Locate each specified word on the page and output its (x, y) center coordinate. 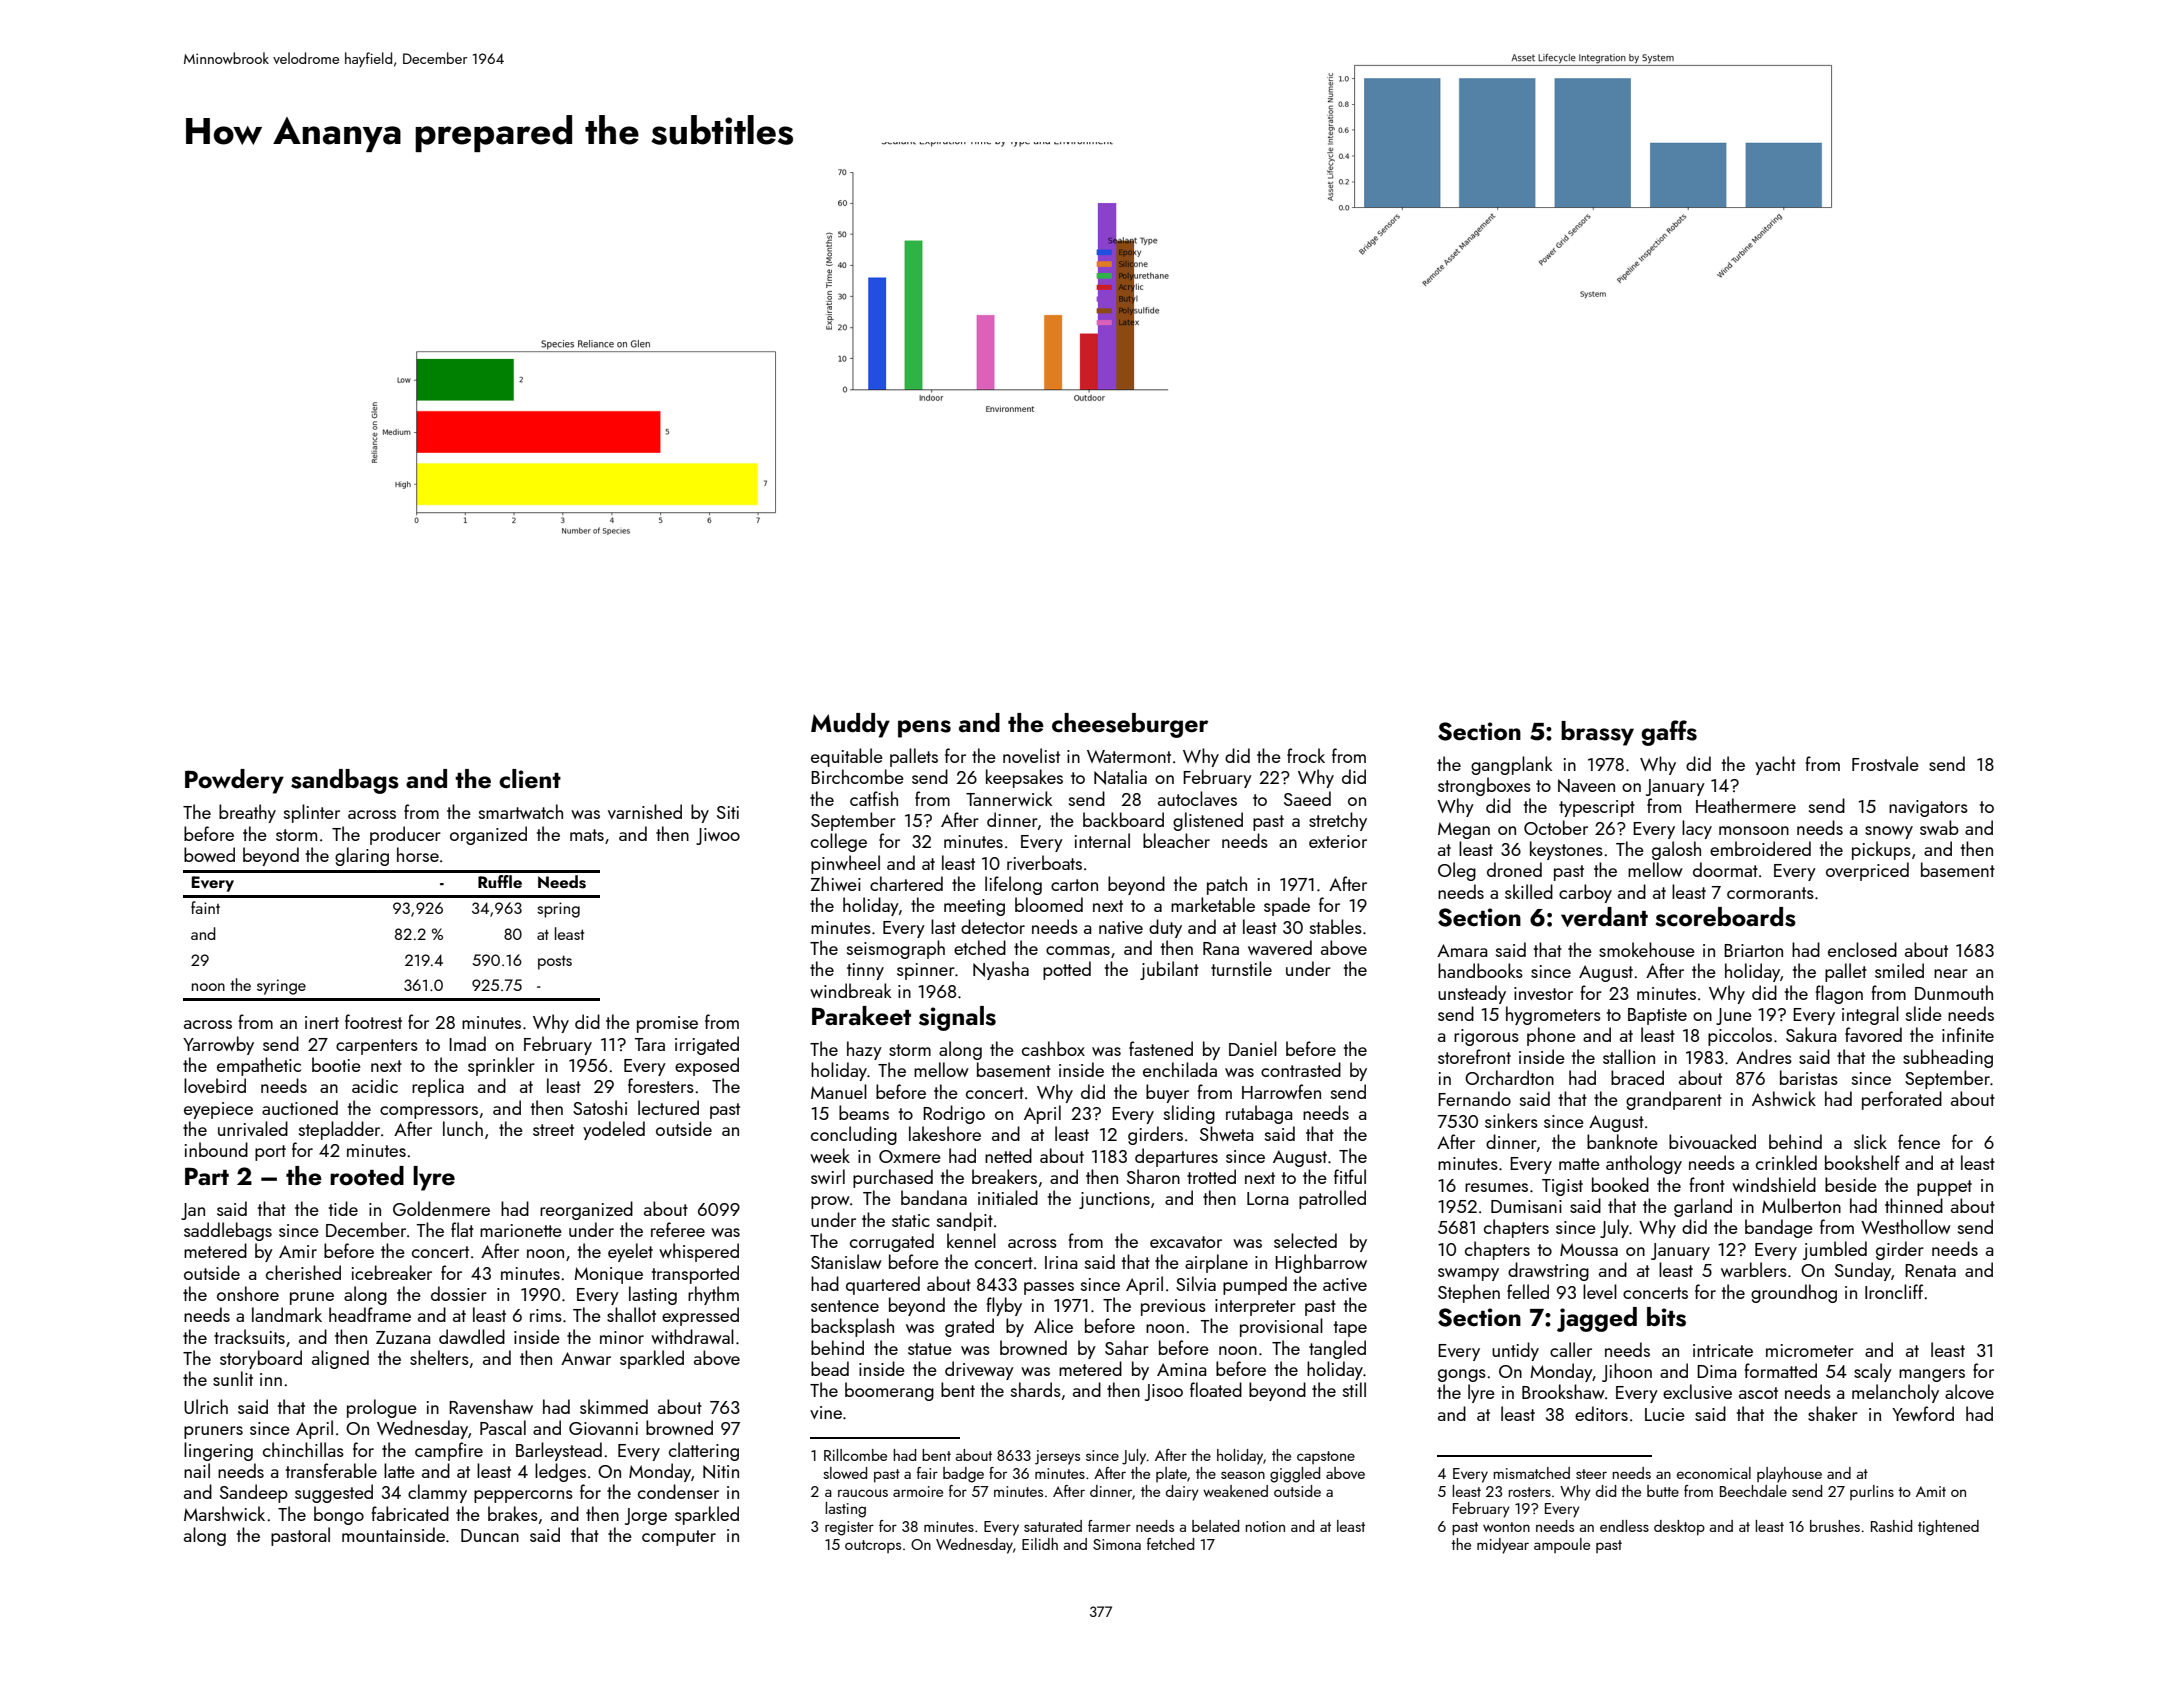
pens (924, 729)
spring (558, 910)
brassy (1597, 733)
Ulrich (206, 1406)
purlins (1872, 1492)
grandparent (1674, 1100)
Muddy (850, 725)
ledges (560, 1472)
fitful (1350, 1176)
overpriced (1867, 871)
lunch (463, 1128)
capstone (1326, 1457)
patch (1227, 885)
